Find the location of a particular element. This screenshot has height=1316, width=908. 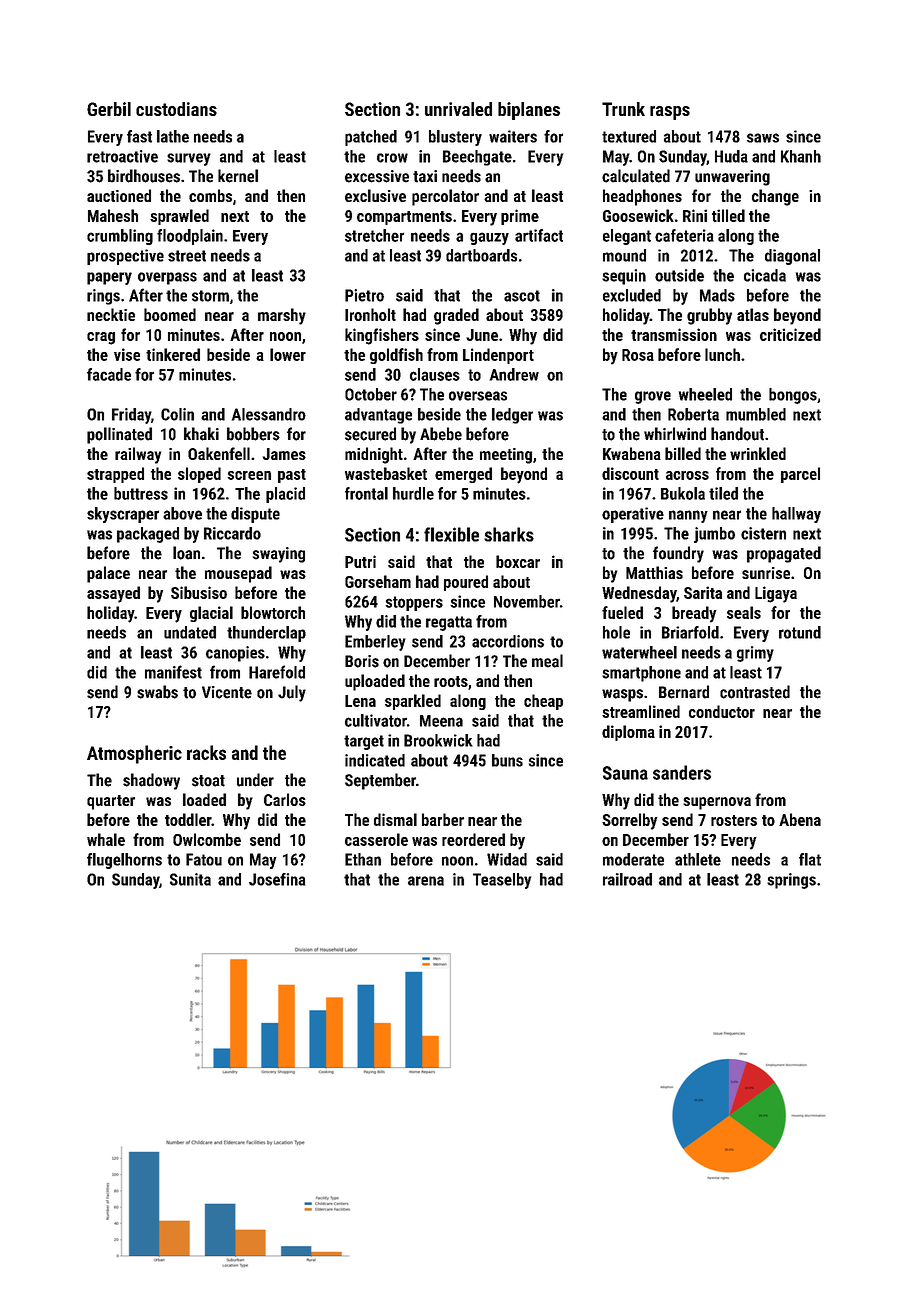

Vicente is located at coordinates (227, 692).
